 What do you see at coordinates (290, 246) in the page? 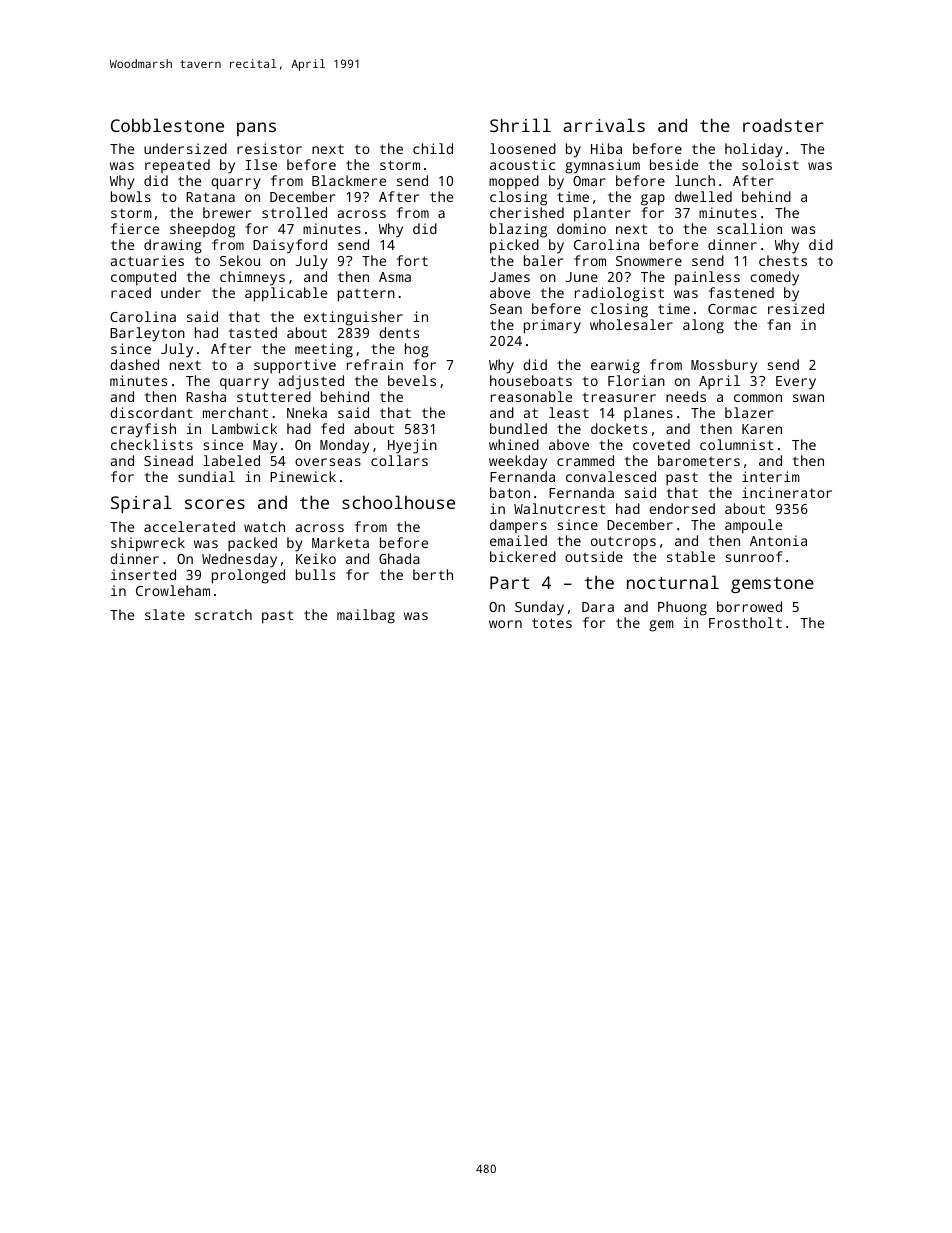
I see `Daisyford` at bounding box center [290, 246].
